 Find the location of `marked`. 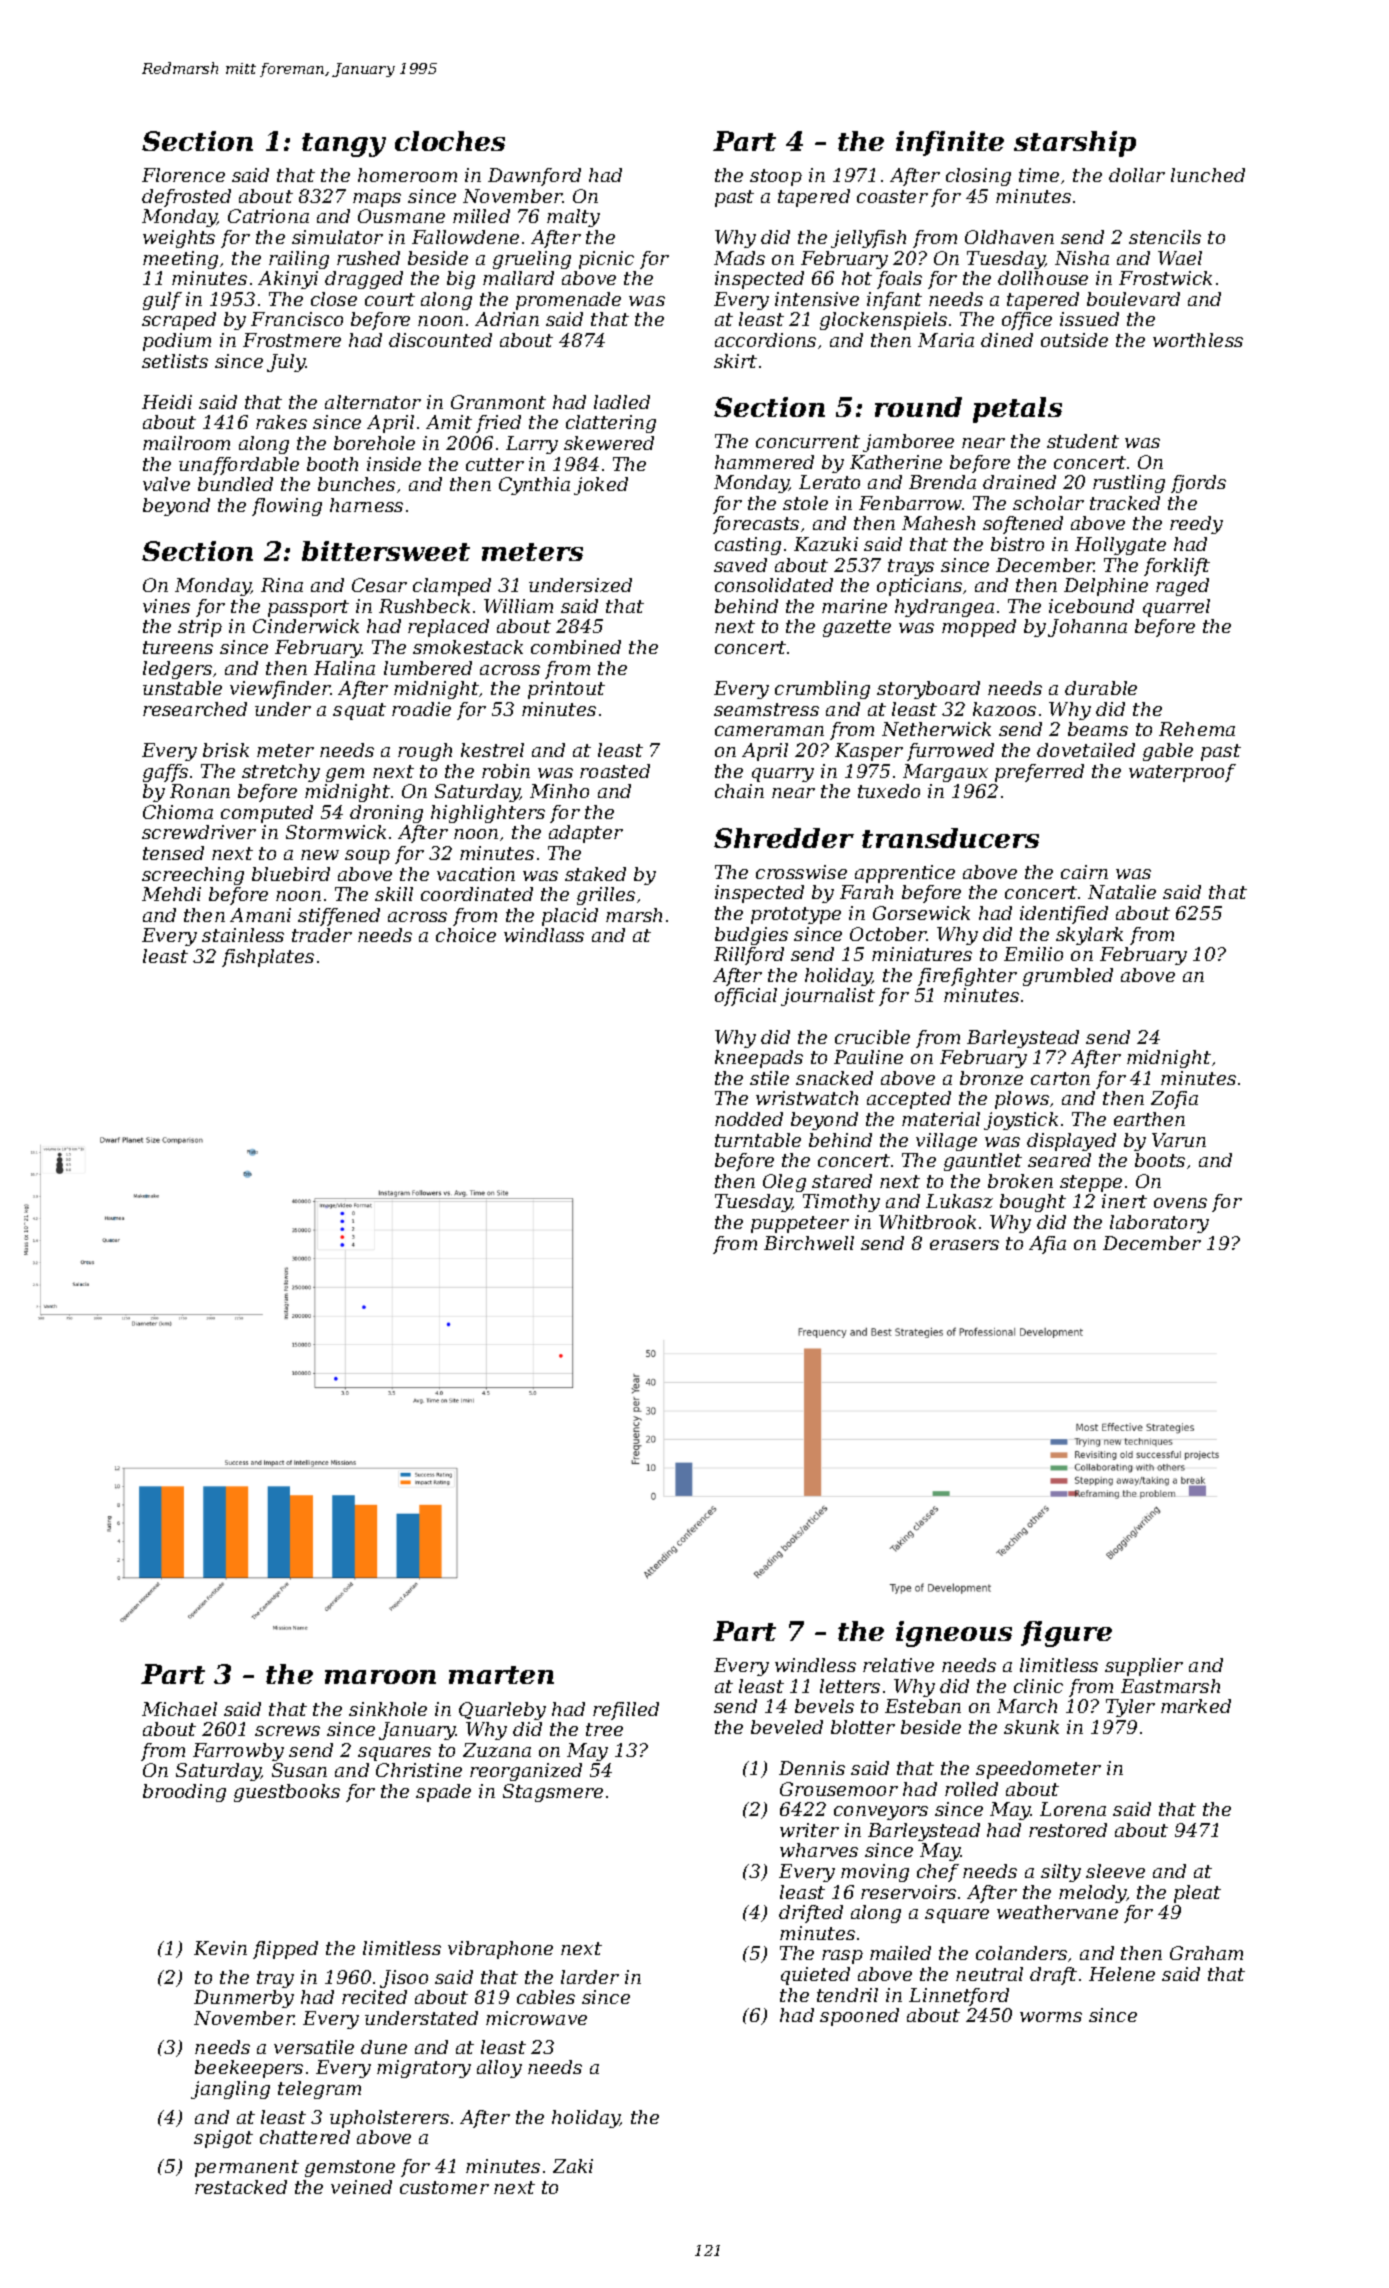

marked is located at coordinates (1196, 1706).
